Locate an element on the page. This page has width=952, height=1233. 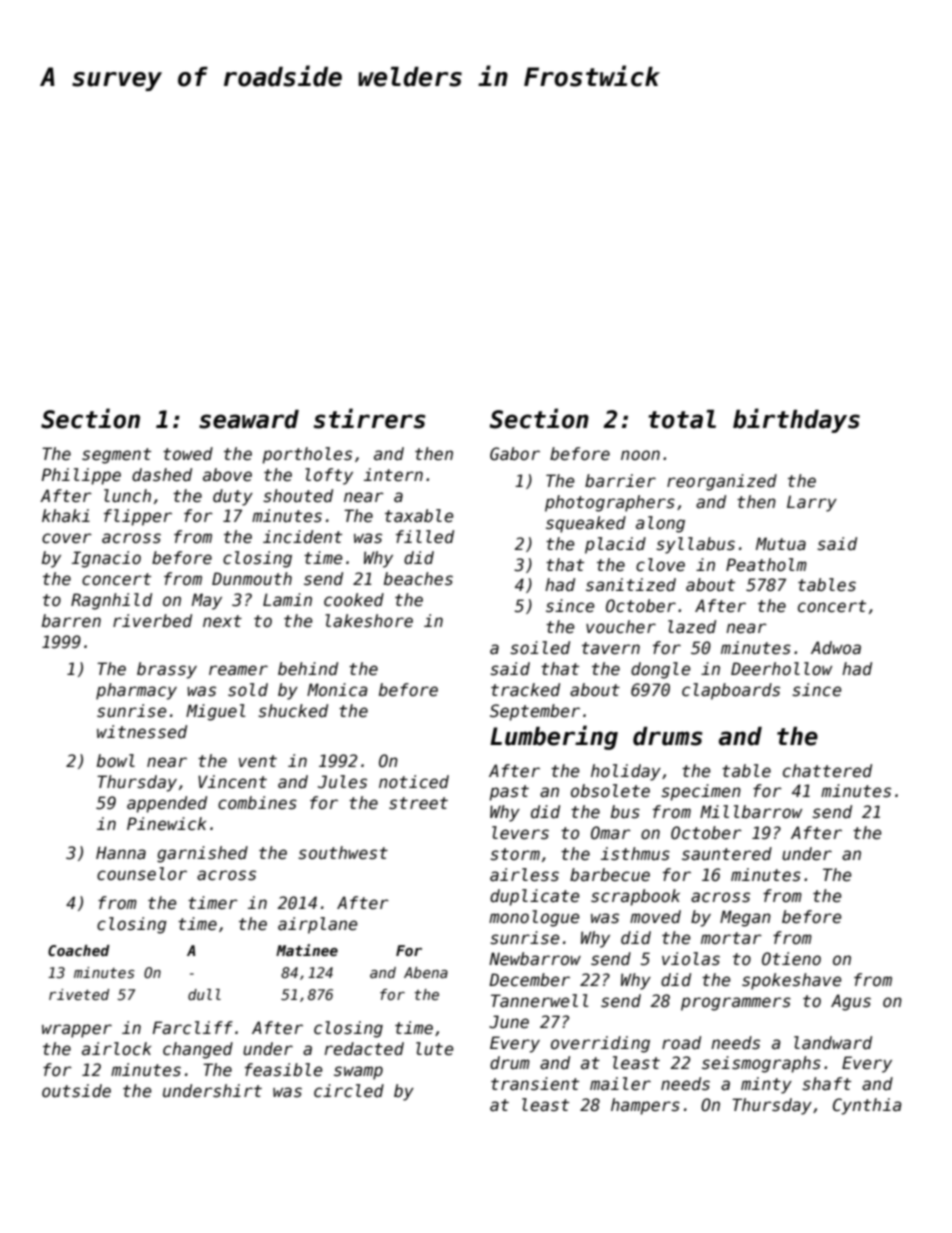
violas is located at coordinates (691, 959).
